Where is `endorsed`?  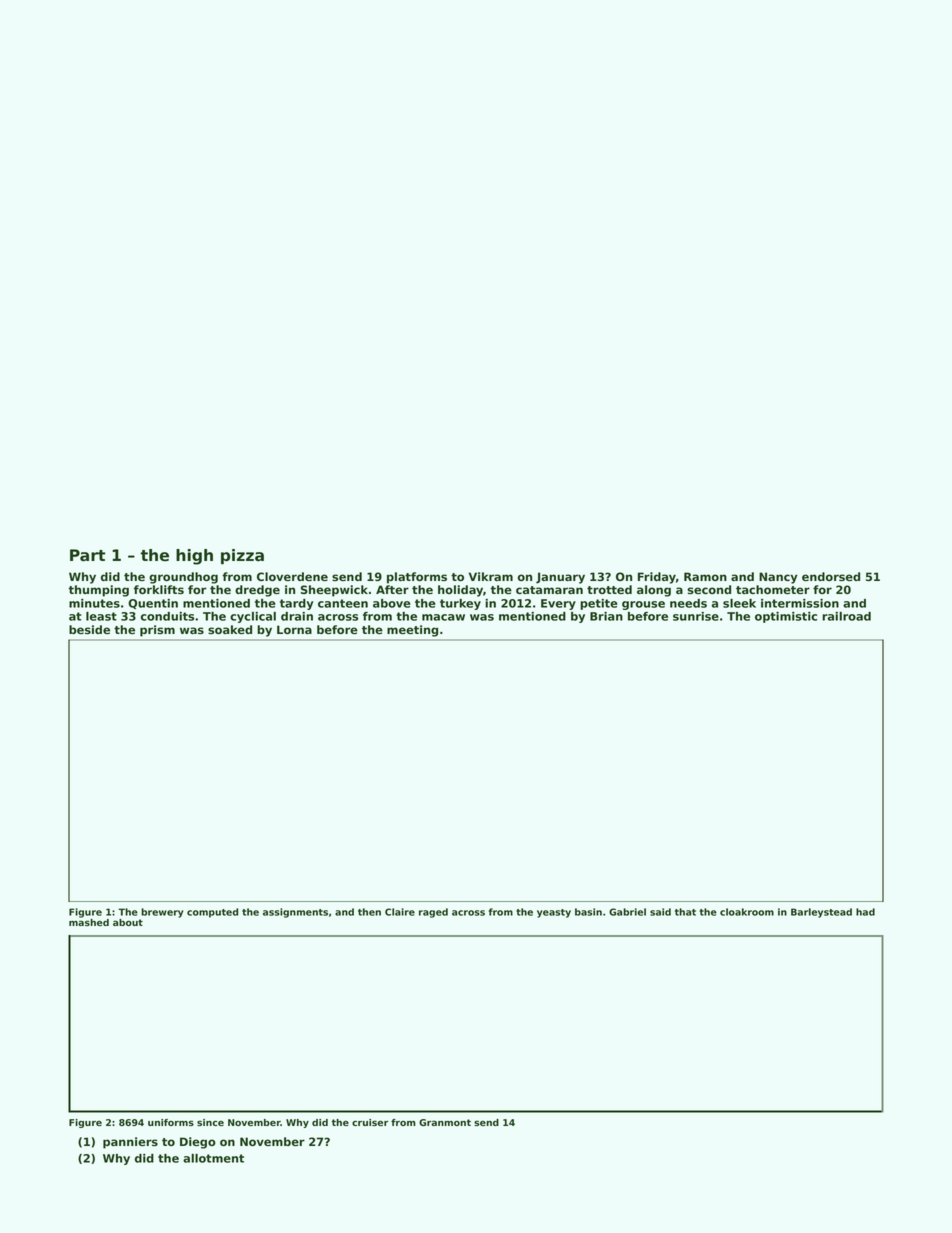
endorsed is located at coordinates (831, 576).
